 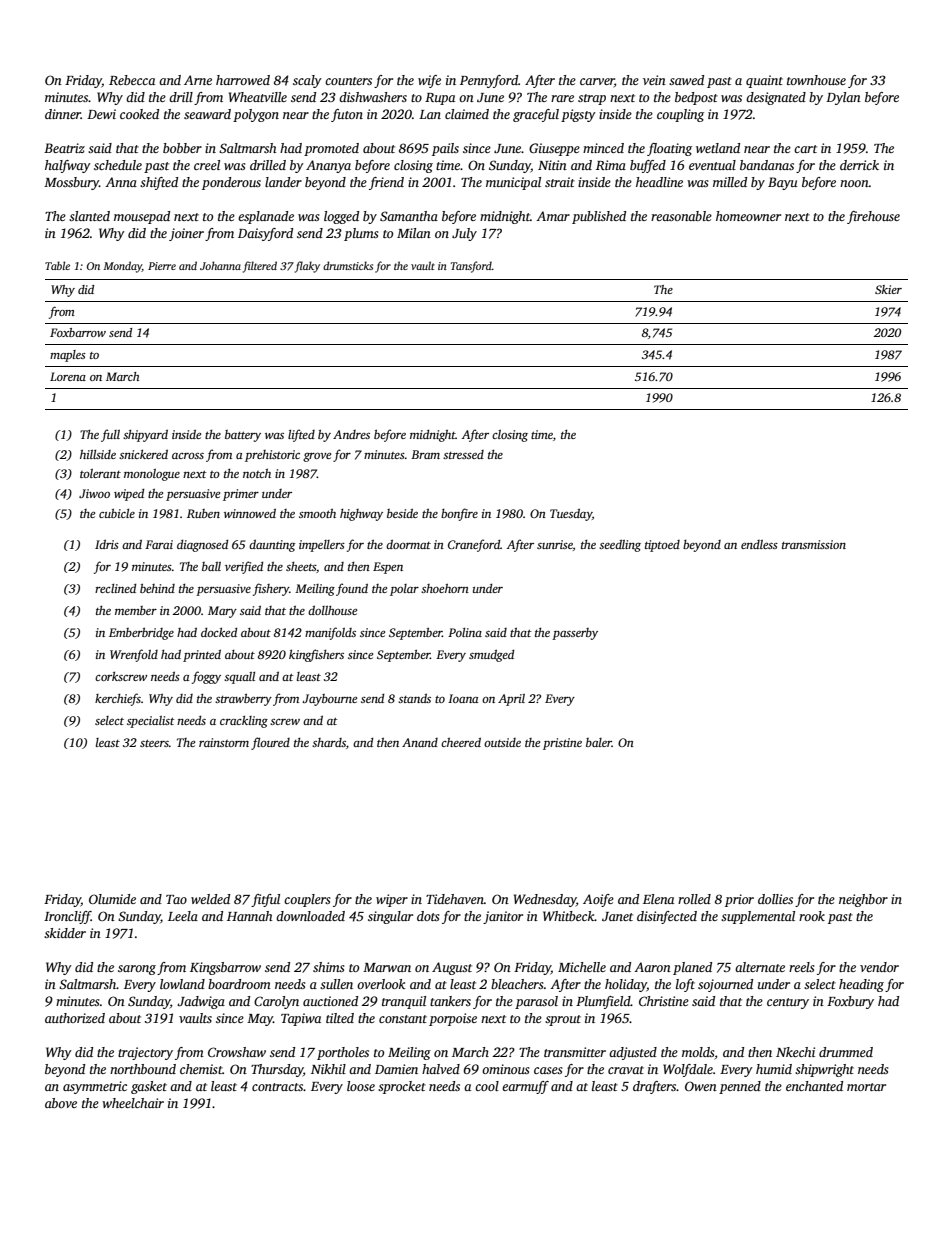 I want to click on Rebecca, so click(x=132, y=80).
